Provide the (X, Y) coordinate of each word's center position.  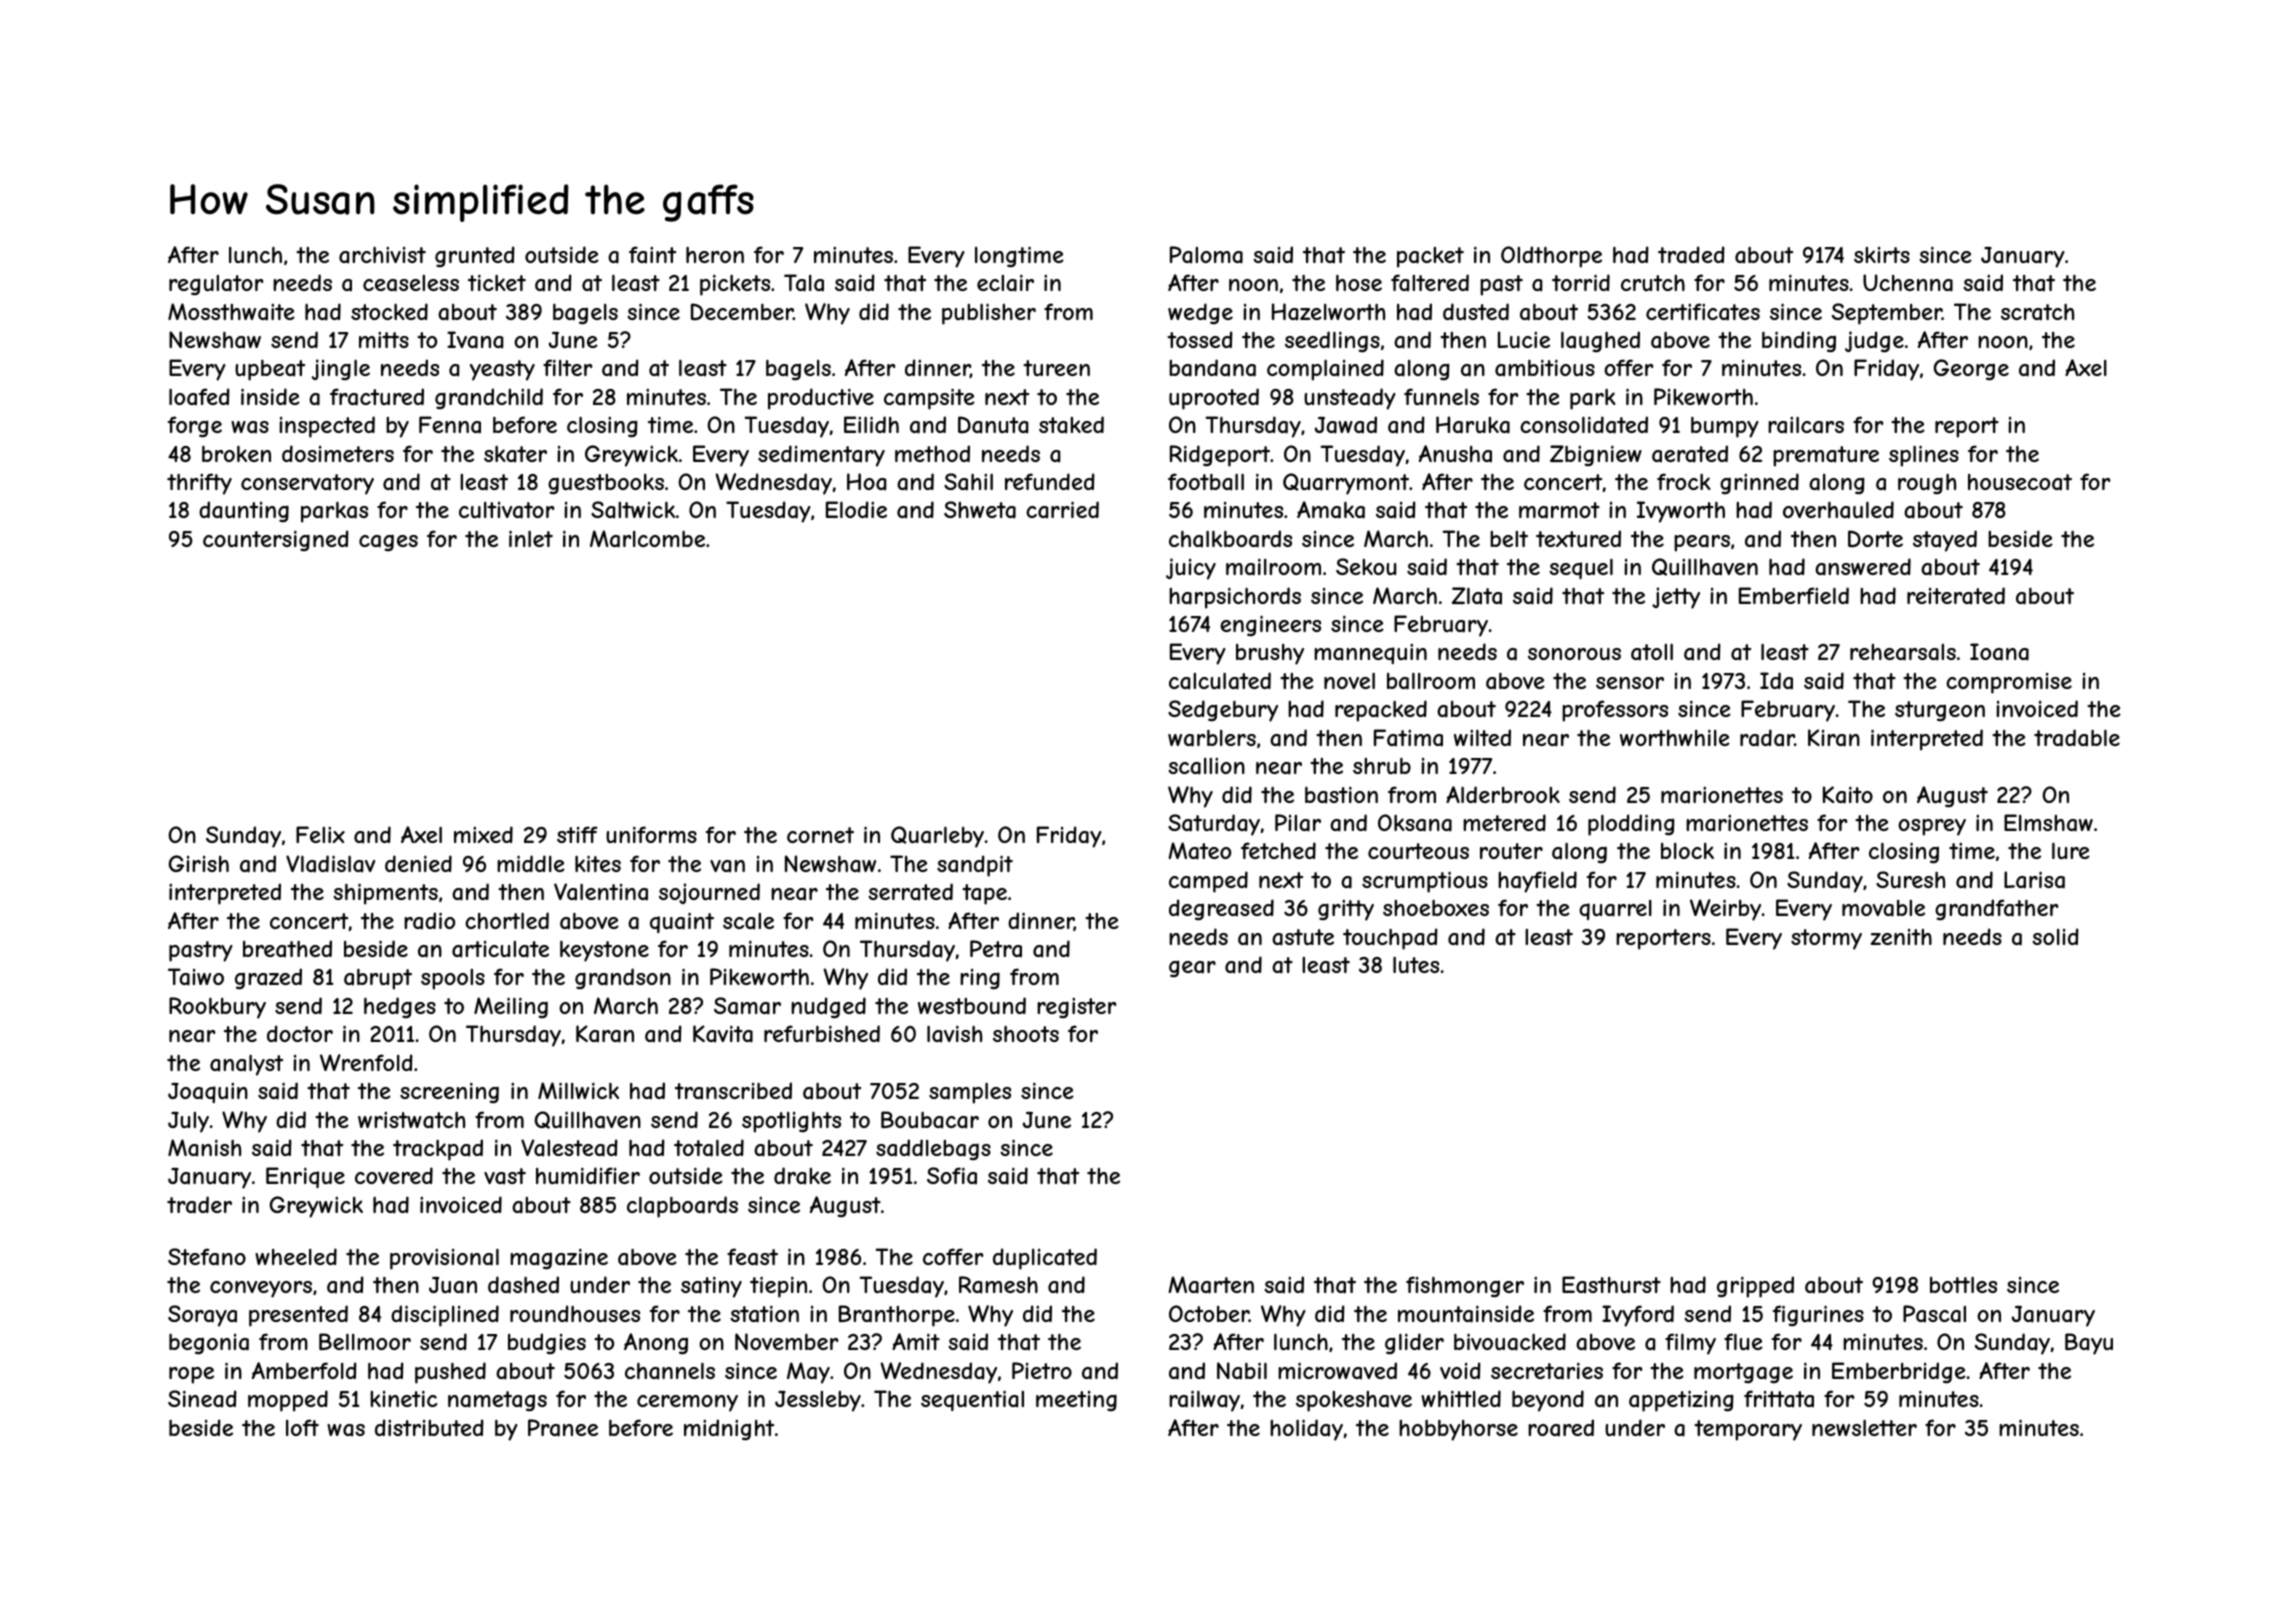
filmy (1690, 1344)
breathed (287, 949)
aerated (1690, 454)
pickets (735, 285)
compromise (2009, 683)
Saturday (1214, 825)
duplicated (1045, 1259)
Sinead (202, 1399)
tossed (1200, 339)
